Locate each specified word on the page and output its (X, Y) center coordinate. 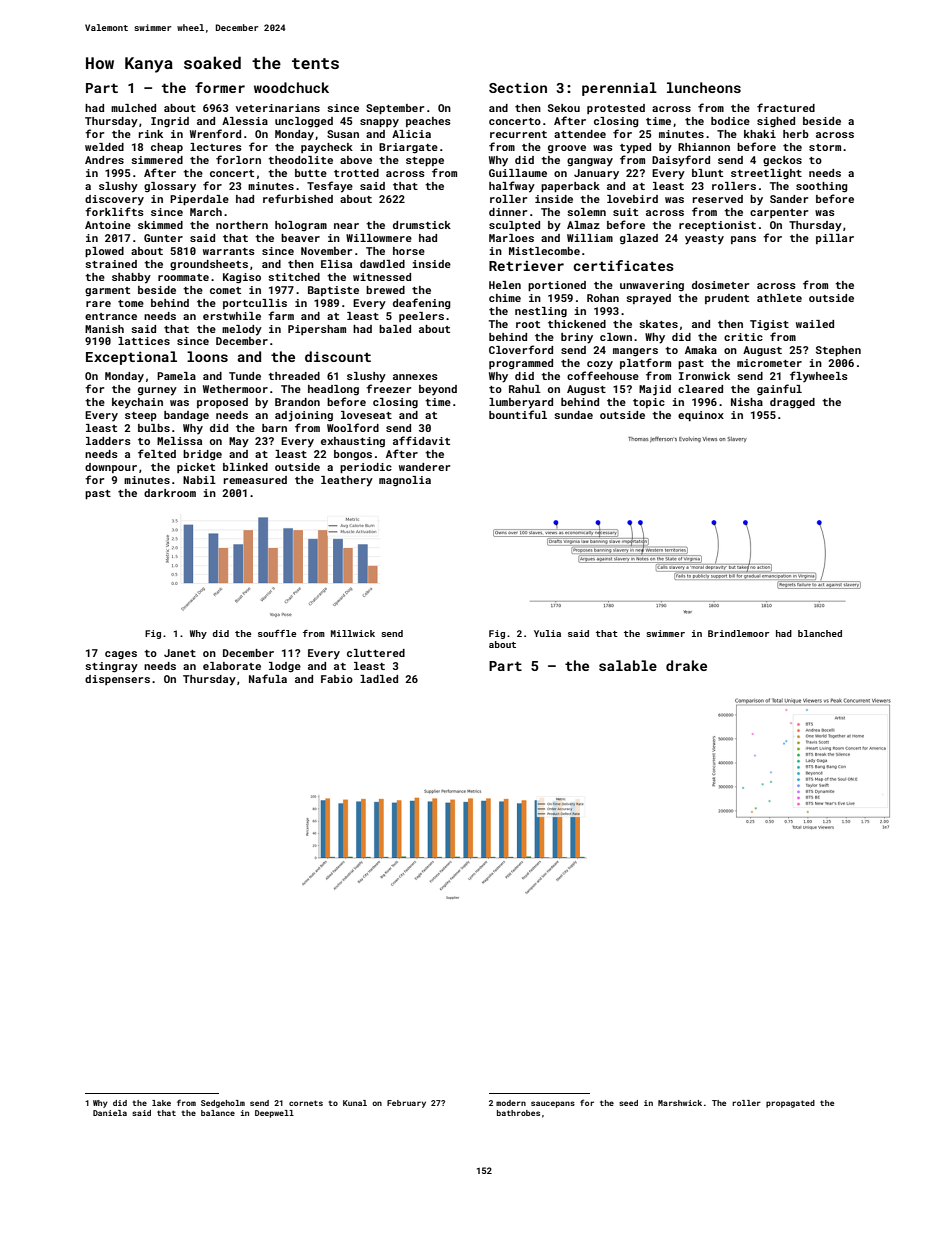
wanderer (424, 467)
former (220, 87)
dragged (792, 403)
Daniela (110, 1113)
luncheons (704, 87)
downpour (111, 468)
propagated (790, 1104)
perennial (619, 89)
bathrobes (518, 1113)
